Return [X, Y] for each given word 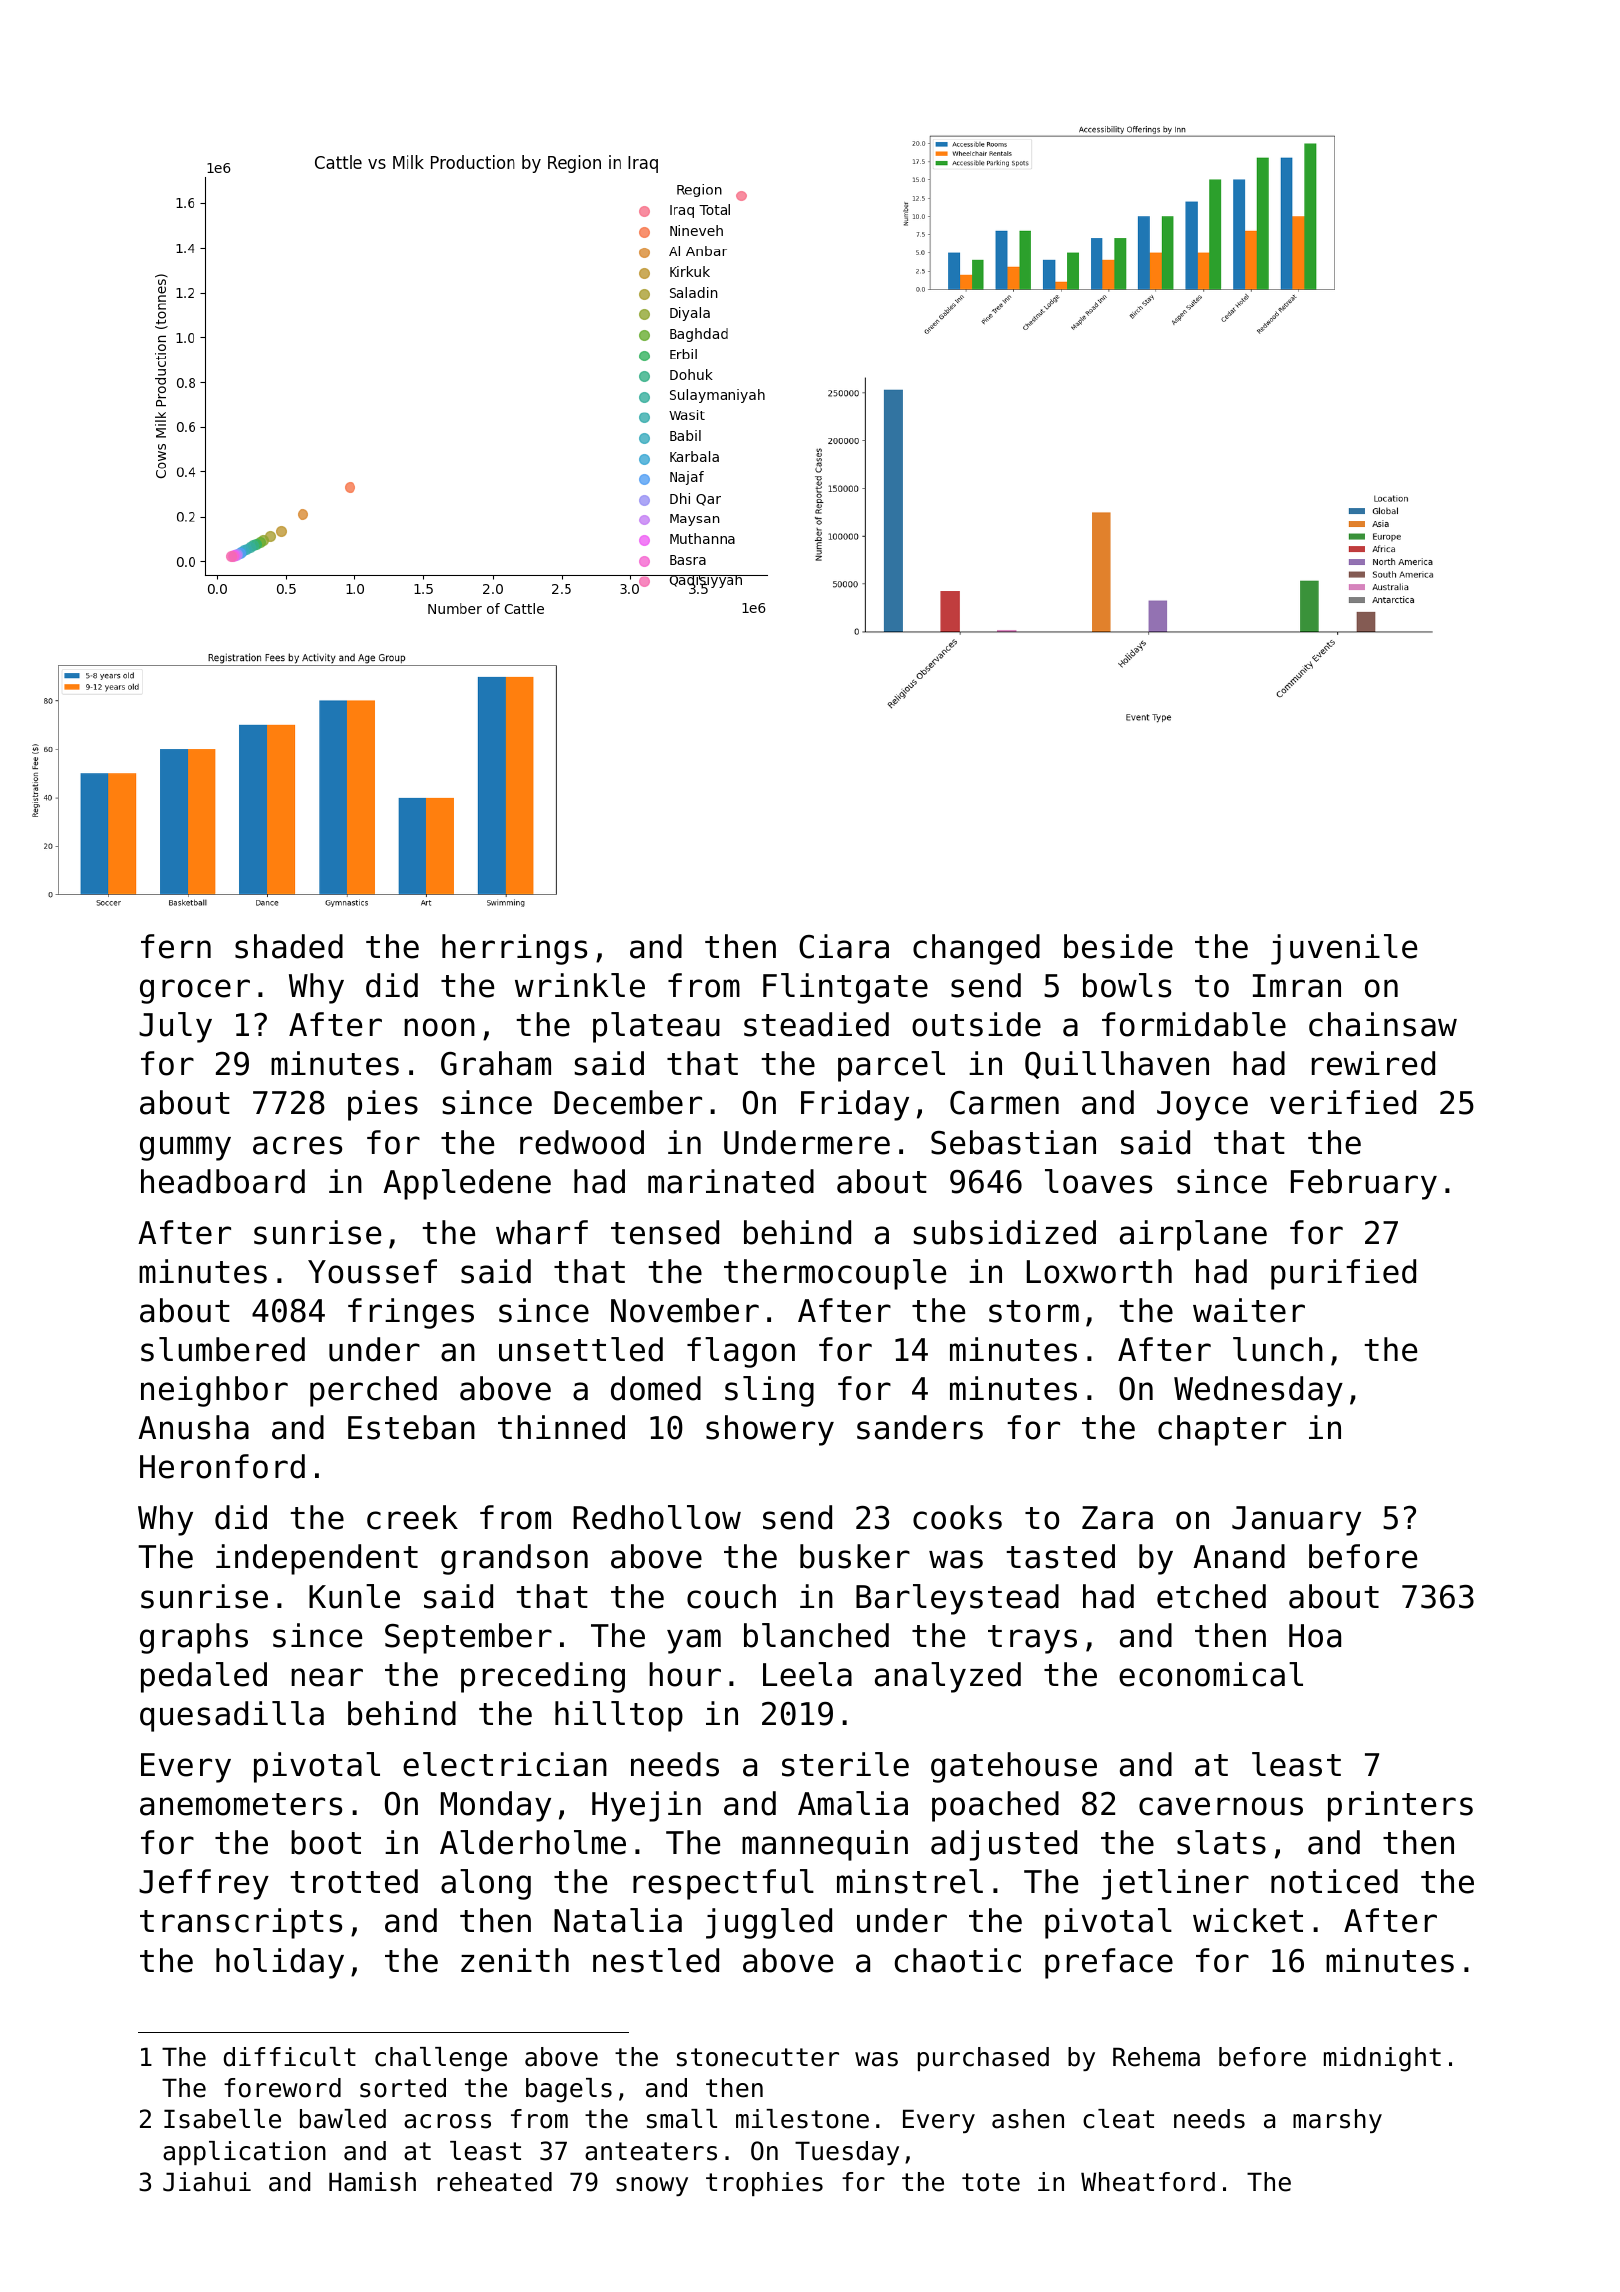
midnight [1382, 2059]
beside [1118, 946]
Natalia [618, 1920]
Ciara [844, 946]
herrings [514, 949]
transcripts [241, 1923]
